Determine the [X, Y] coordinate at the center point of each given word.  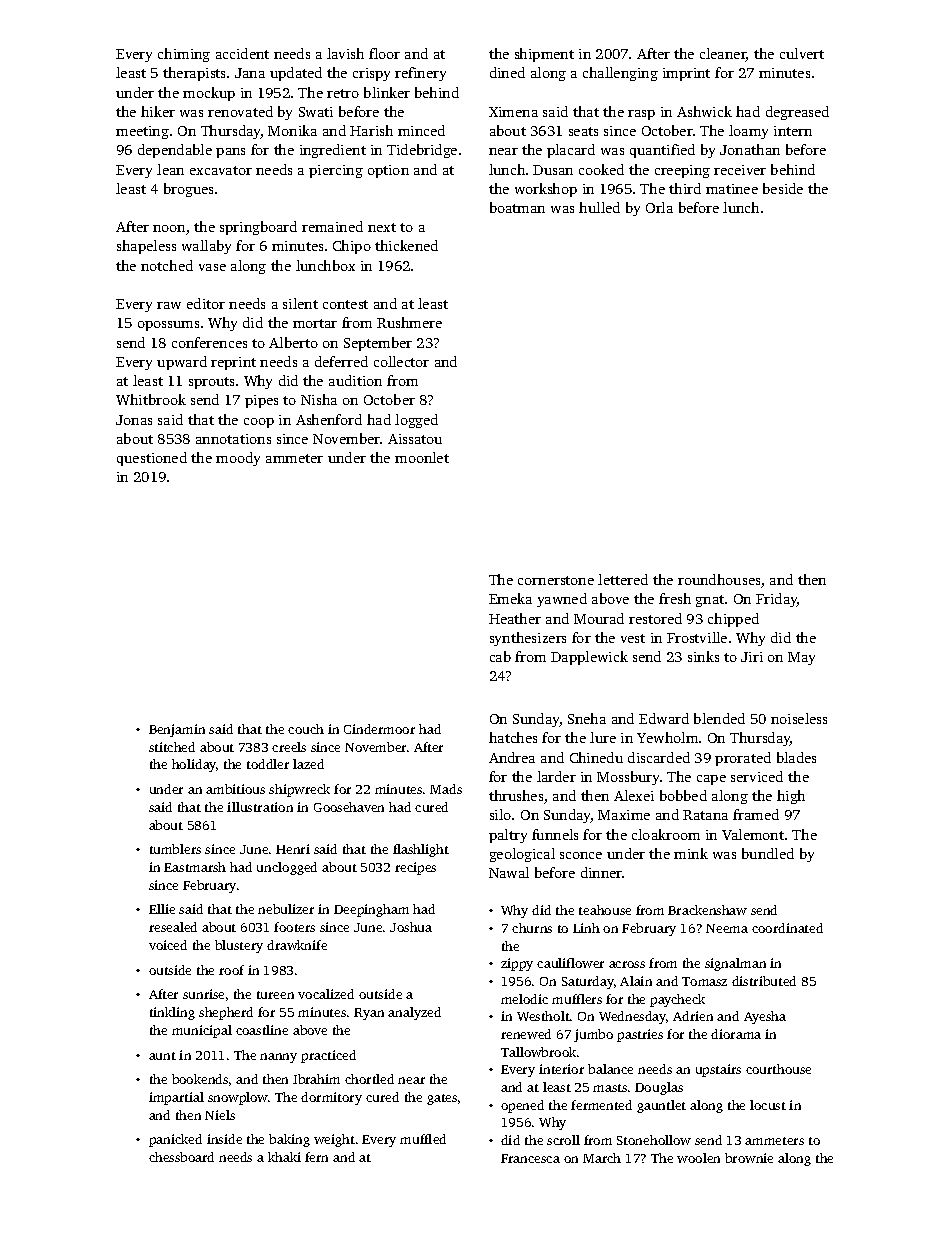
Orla [659, 207]
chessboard [181, 1157]
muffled [423, 1139]
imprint [686, 74]
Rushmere [409, 322]
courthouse [778, 1069]
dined [507, 72]
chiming [184, 55]
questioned [152, 459]
